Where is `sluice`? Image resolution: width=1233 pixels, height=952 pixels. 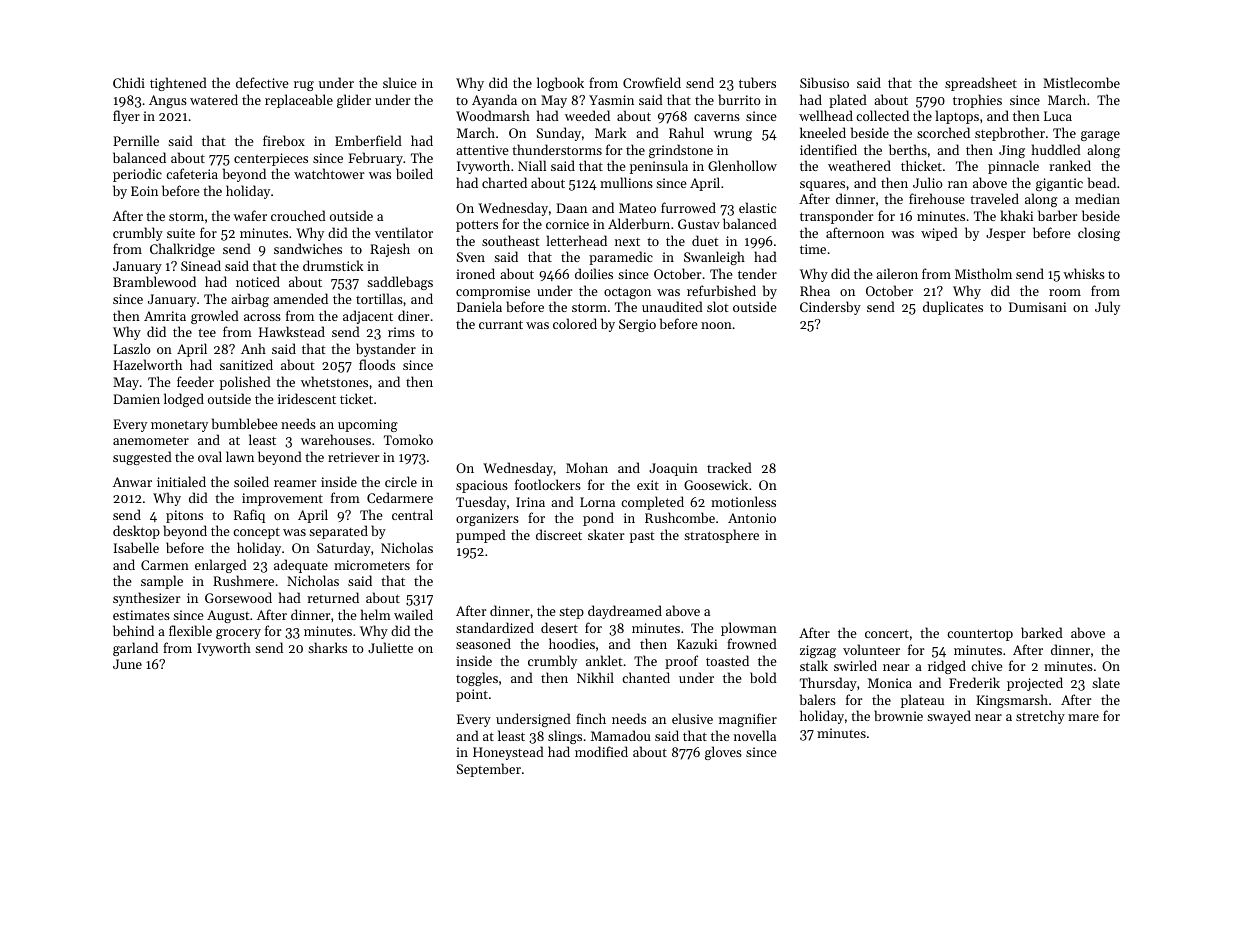 sluice is located at coordinates (400, 82).
